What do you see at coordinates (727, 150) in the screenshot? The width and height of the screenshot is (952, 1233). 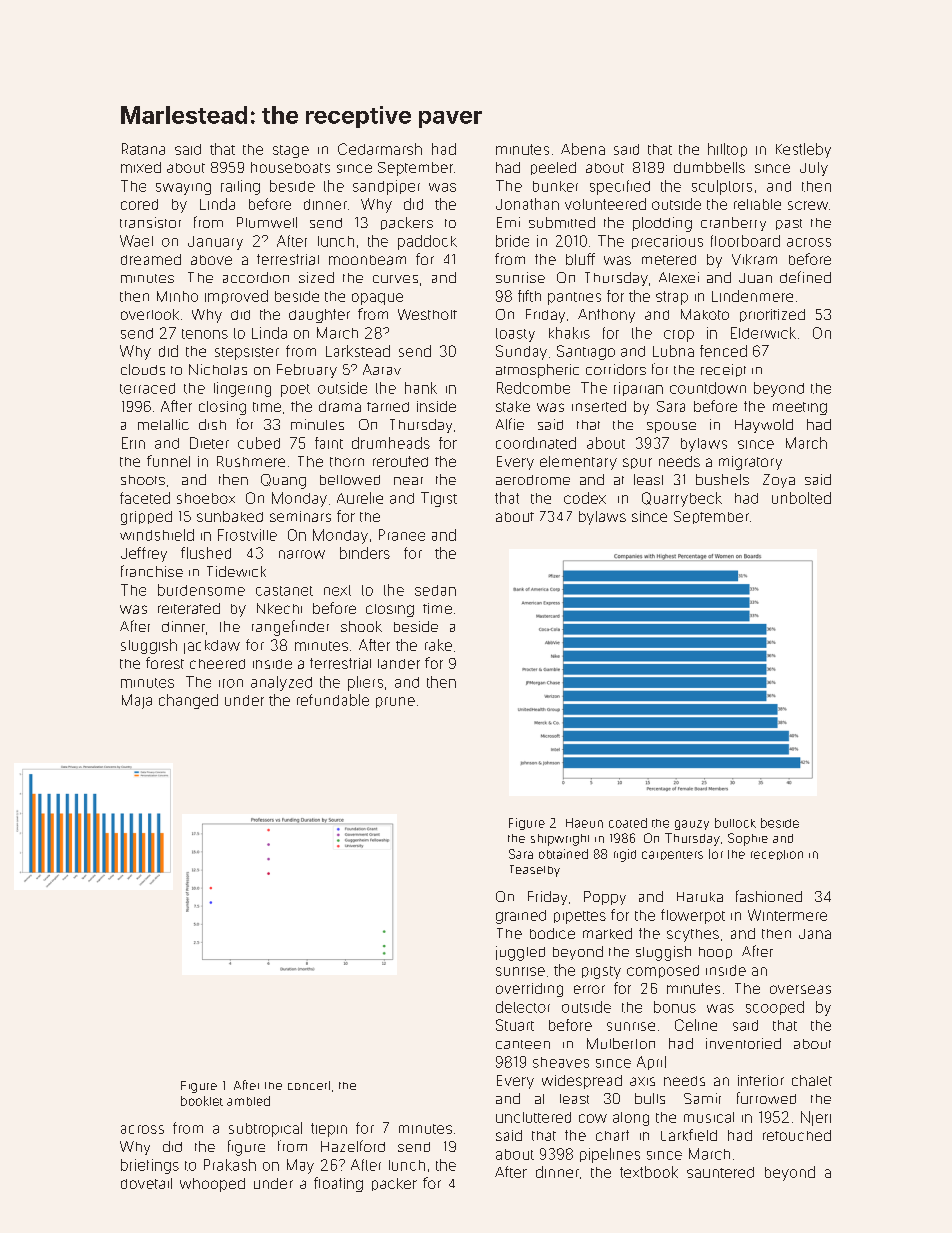 I see `hilltop` at bounding box center [727, 150].
